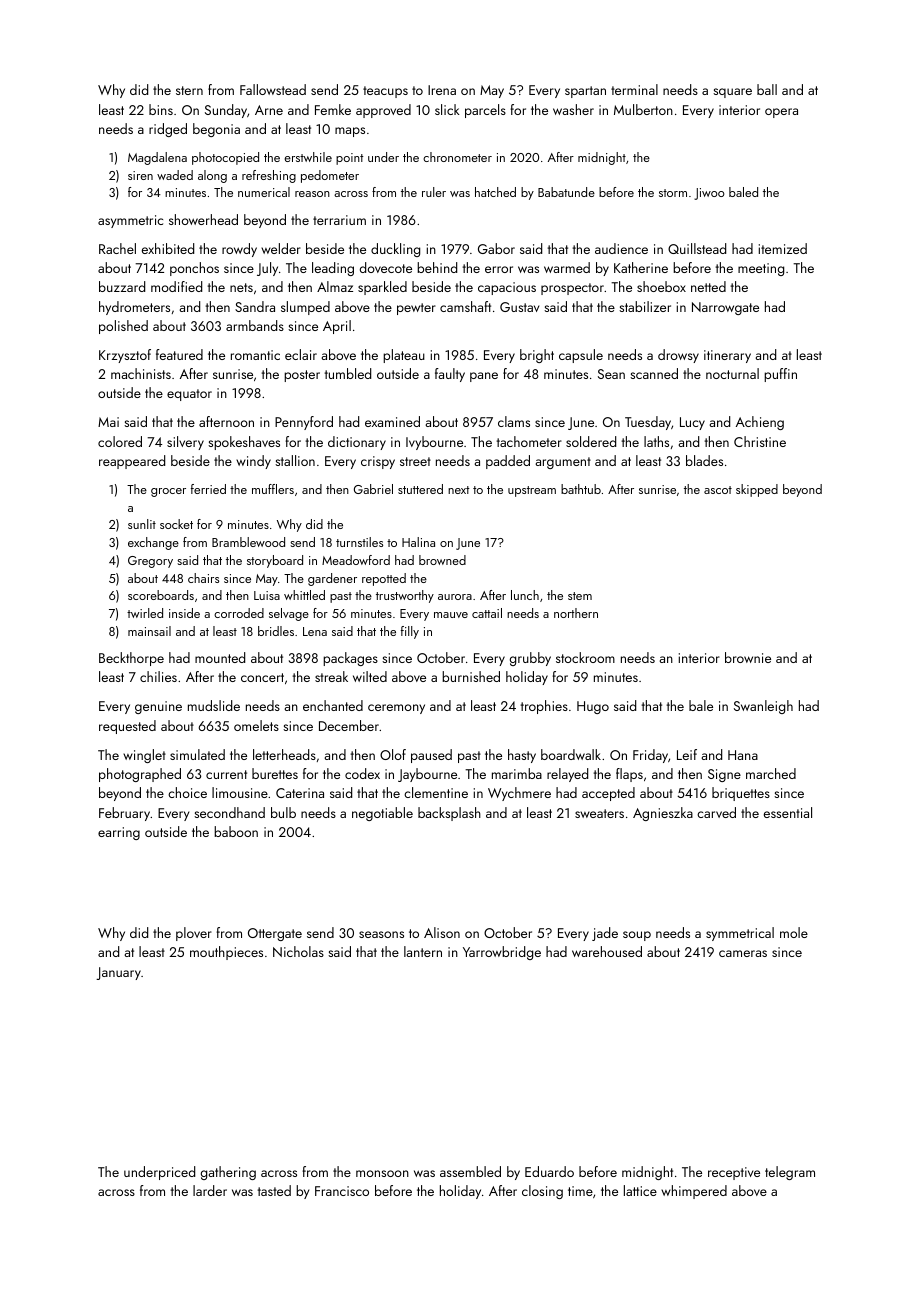 The image size is (924, 1308). Describe the element at coordinates (542, 1192) in the screenshot. I see `closing` at that location.
